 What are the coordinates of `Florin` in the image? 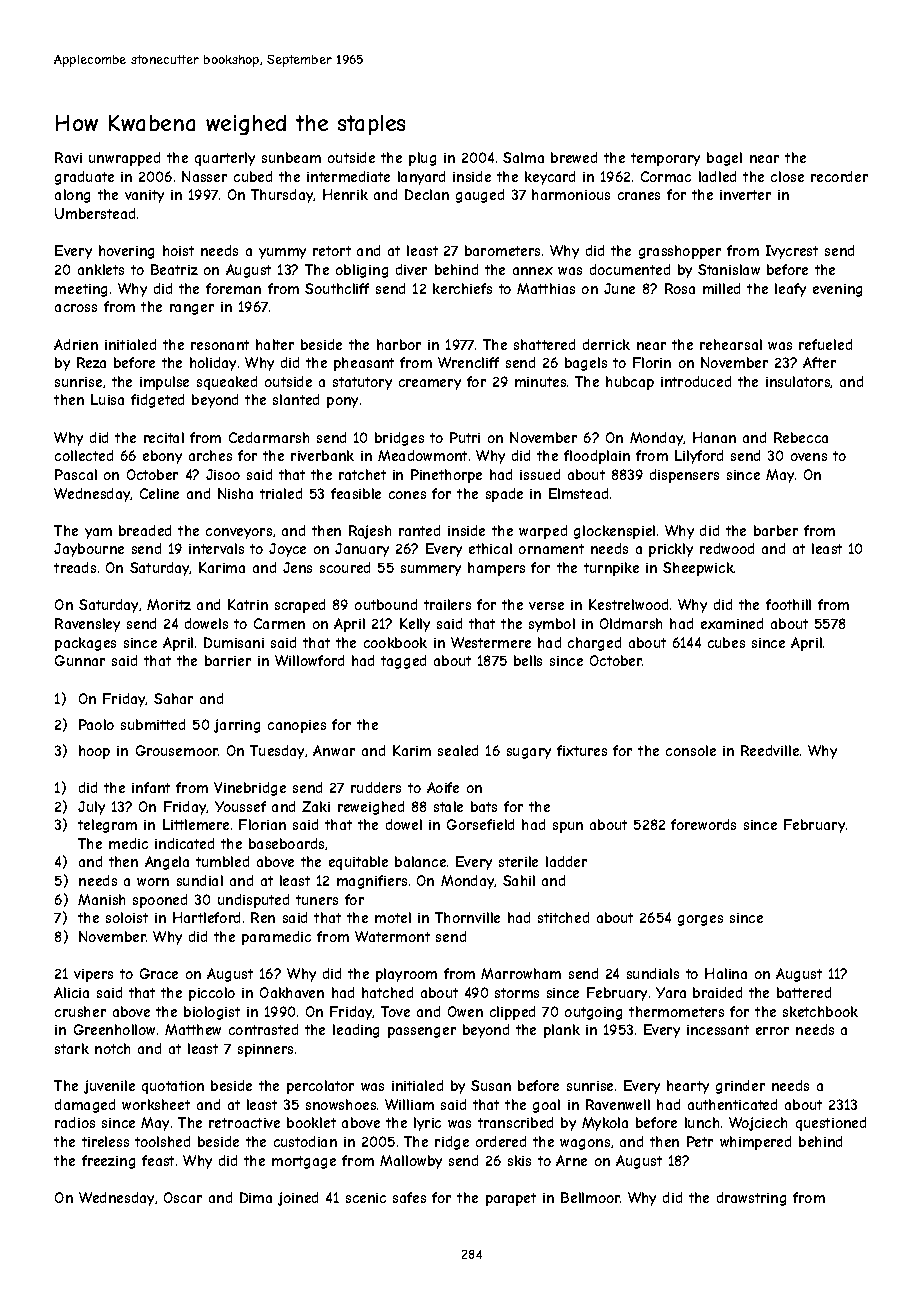 It's located at (652, 362).
